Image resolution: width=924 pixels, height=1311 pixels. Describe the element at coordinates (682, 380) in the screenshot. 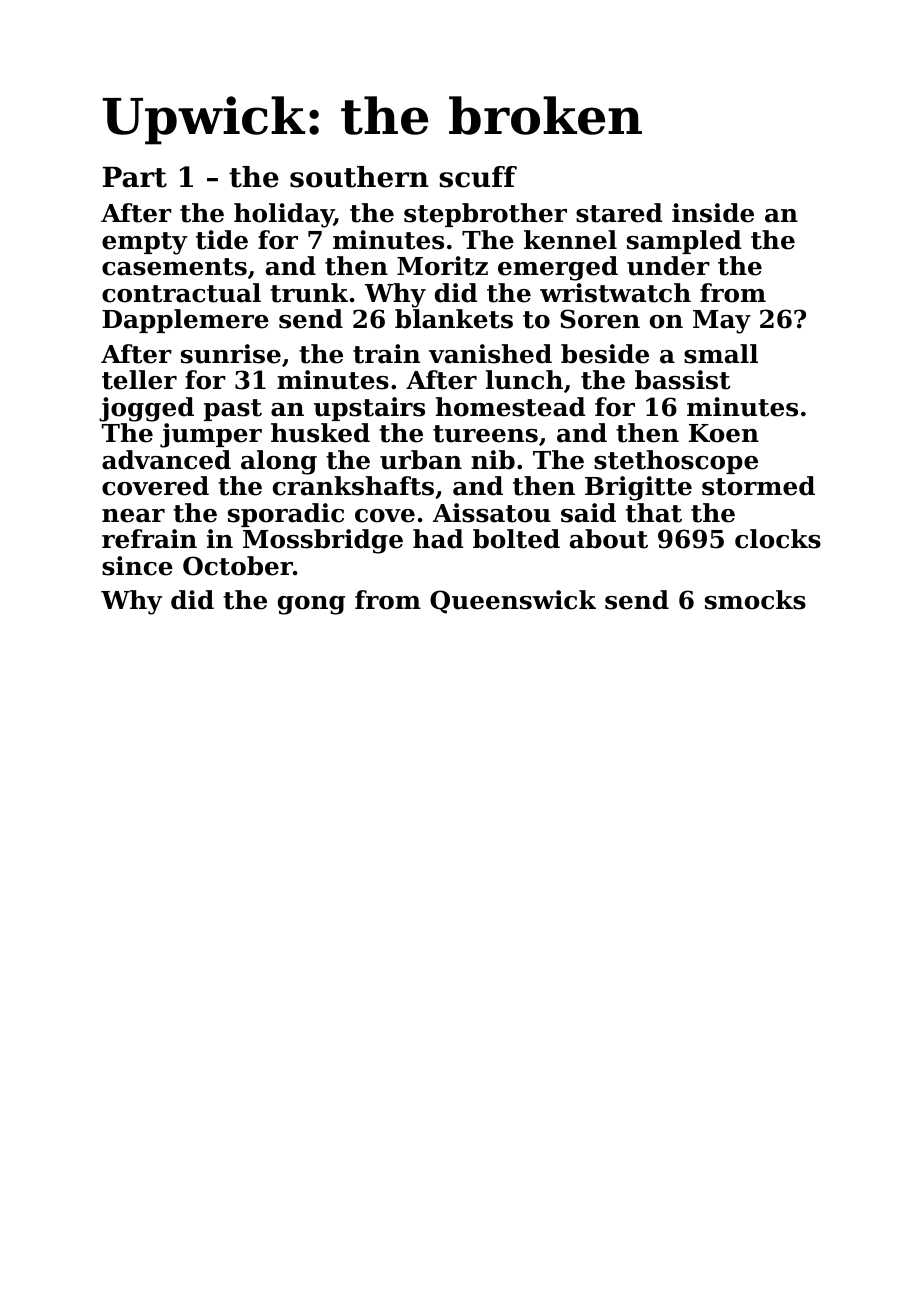

I see `bassist` at that location.
